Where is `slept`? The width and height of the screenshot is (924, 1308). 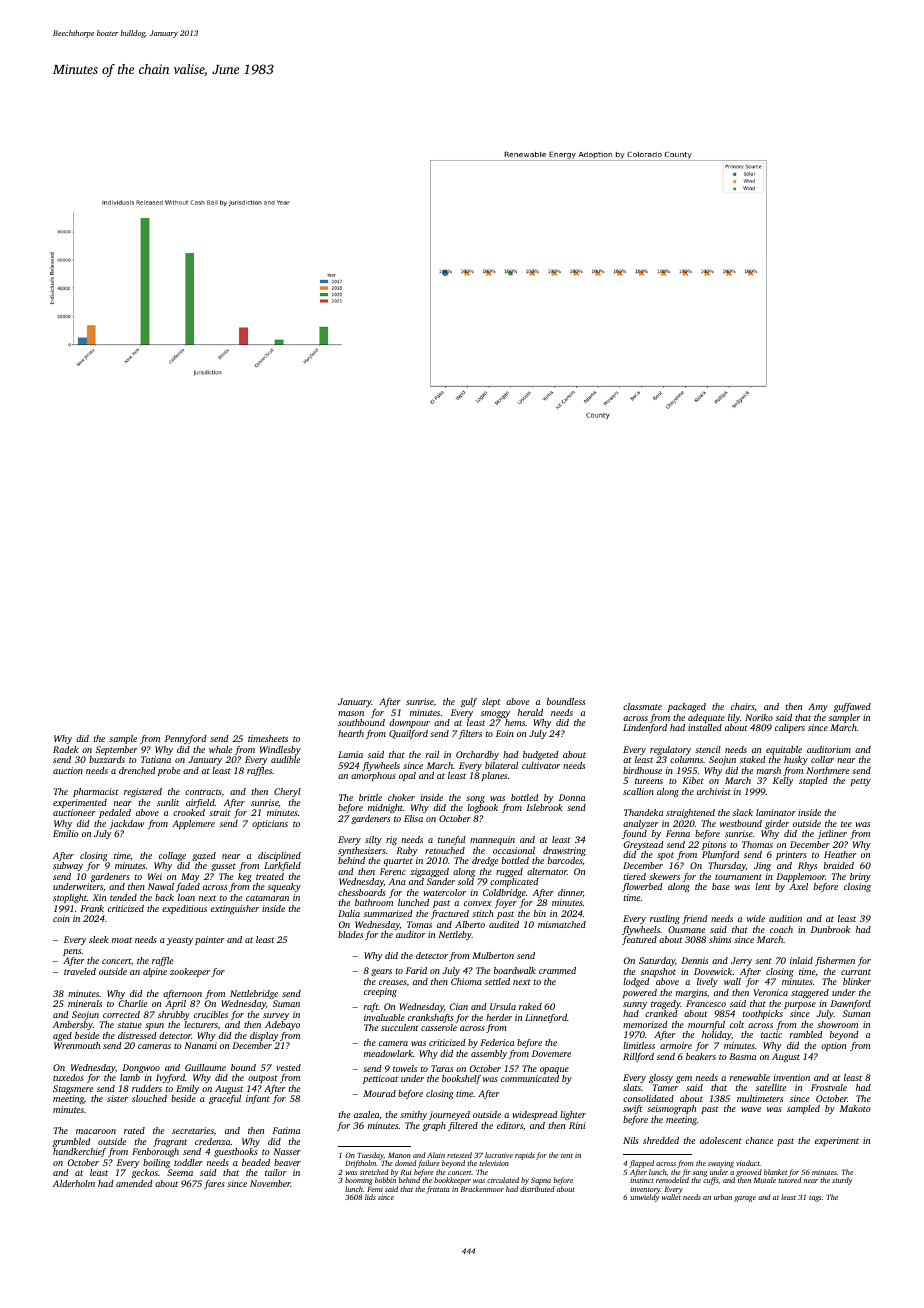 slept is located at coordinates (491, 702).
